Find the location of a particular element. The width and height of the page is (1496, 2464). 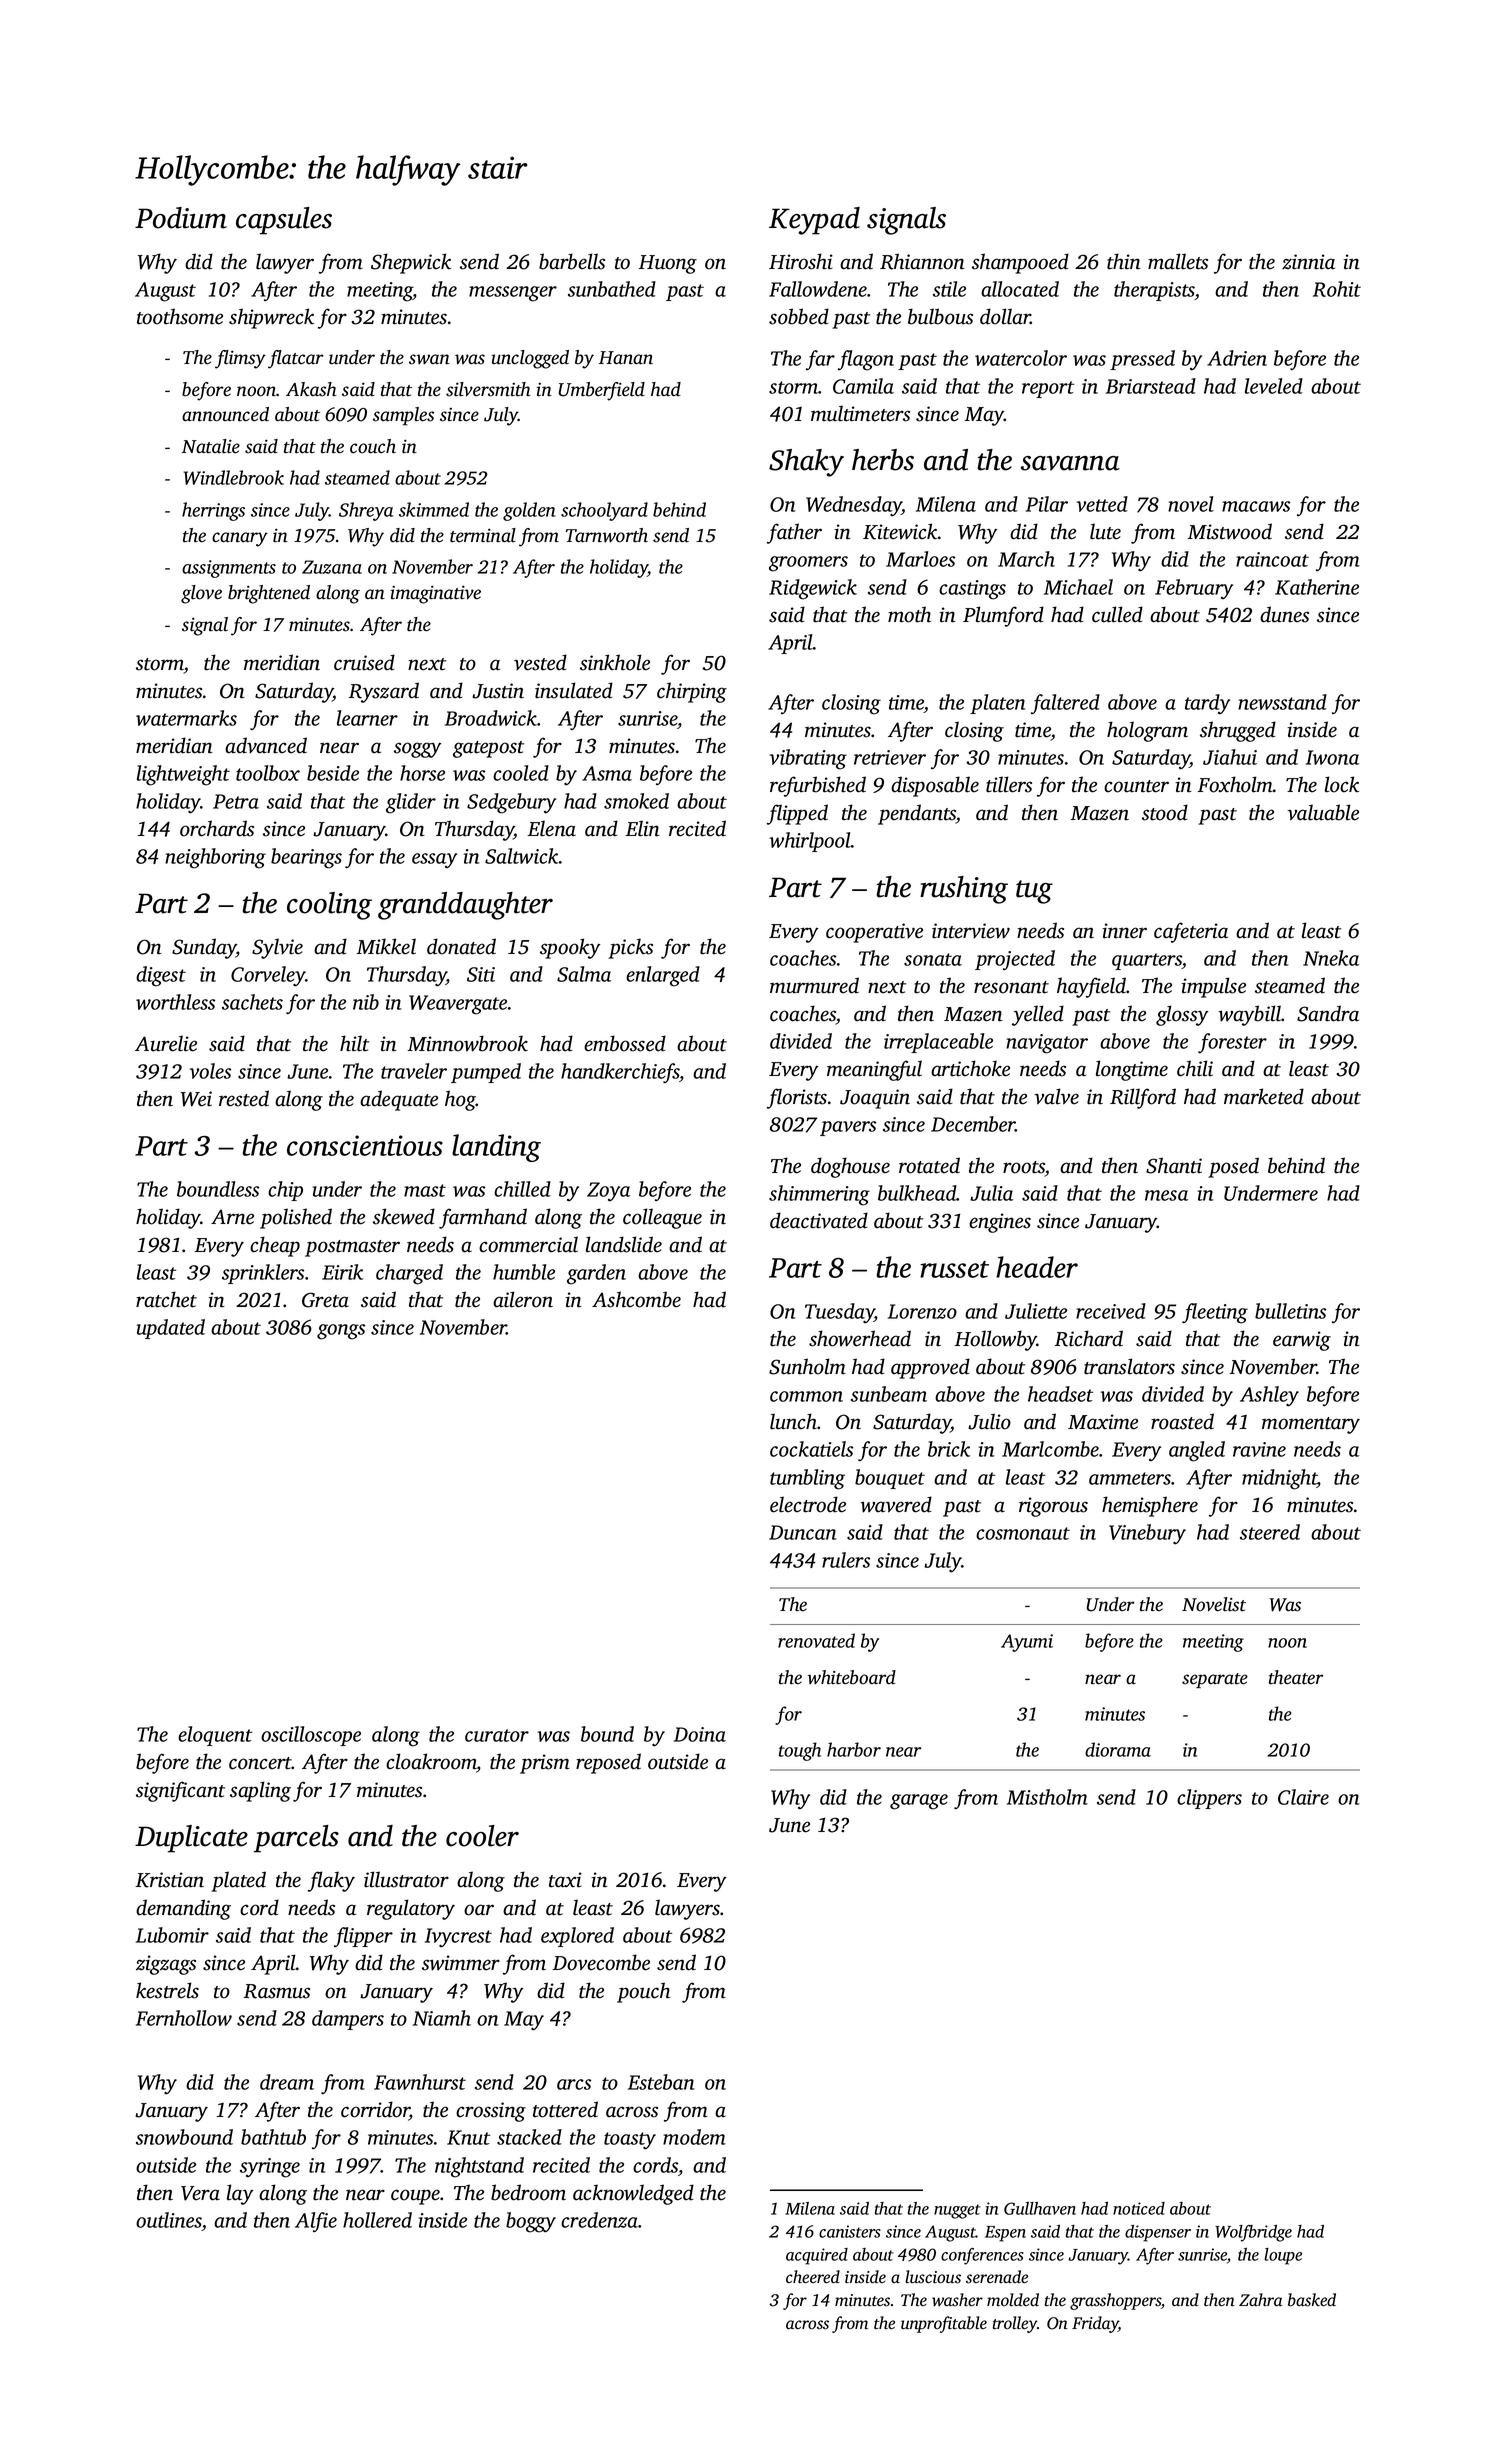

Tuesday is located at coordinates (840, 1313).
